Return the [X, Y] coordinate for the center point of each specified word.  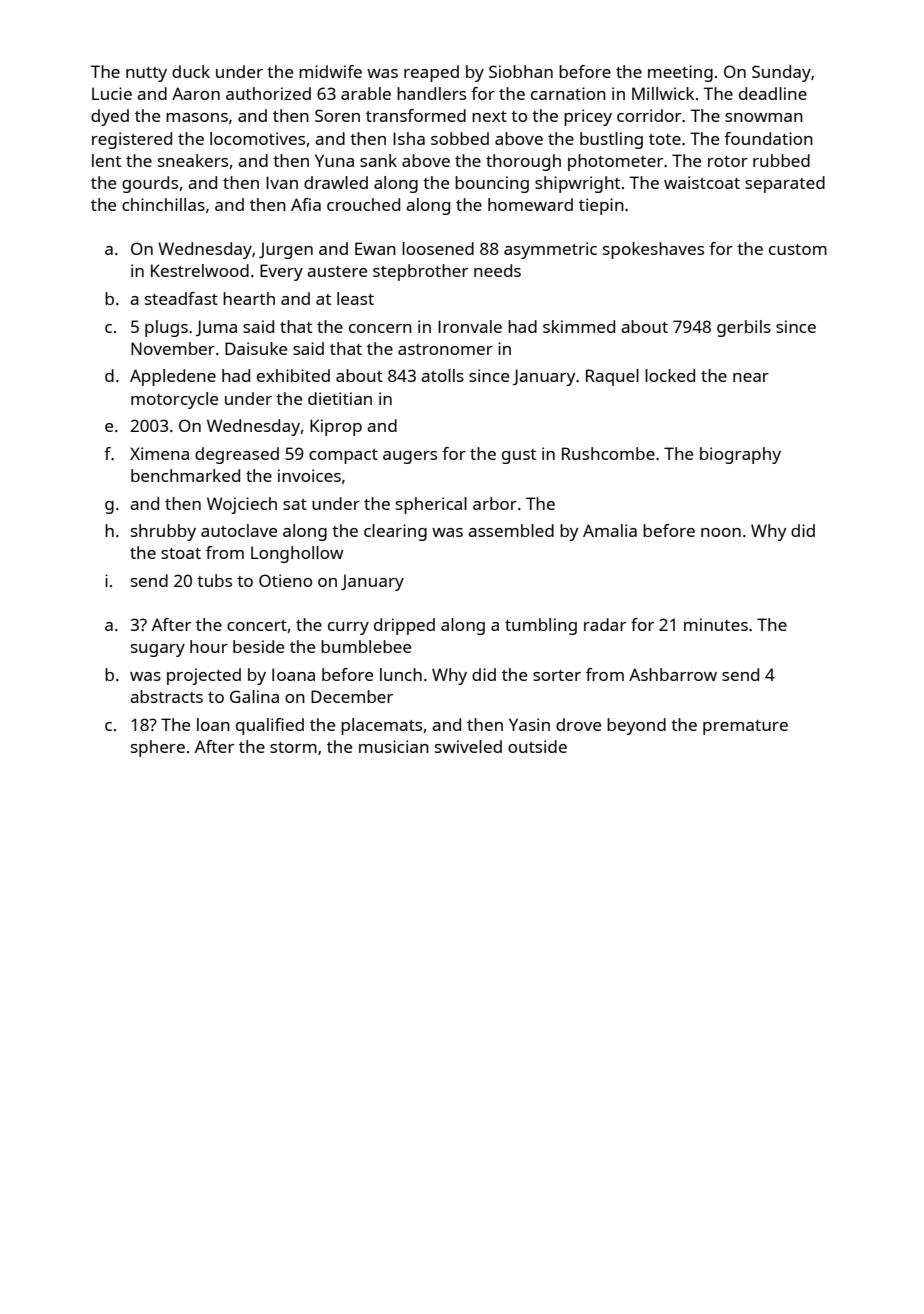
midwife [330, 71]
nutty [146, 74]
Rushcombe [608, 453]
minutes [716, 624]
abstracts [166, 696]
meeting [680, 73]
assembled [511, 530]
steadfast [181, 298]
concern [380, 328]
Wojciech [242, 505]
